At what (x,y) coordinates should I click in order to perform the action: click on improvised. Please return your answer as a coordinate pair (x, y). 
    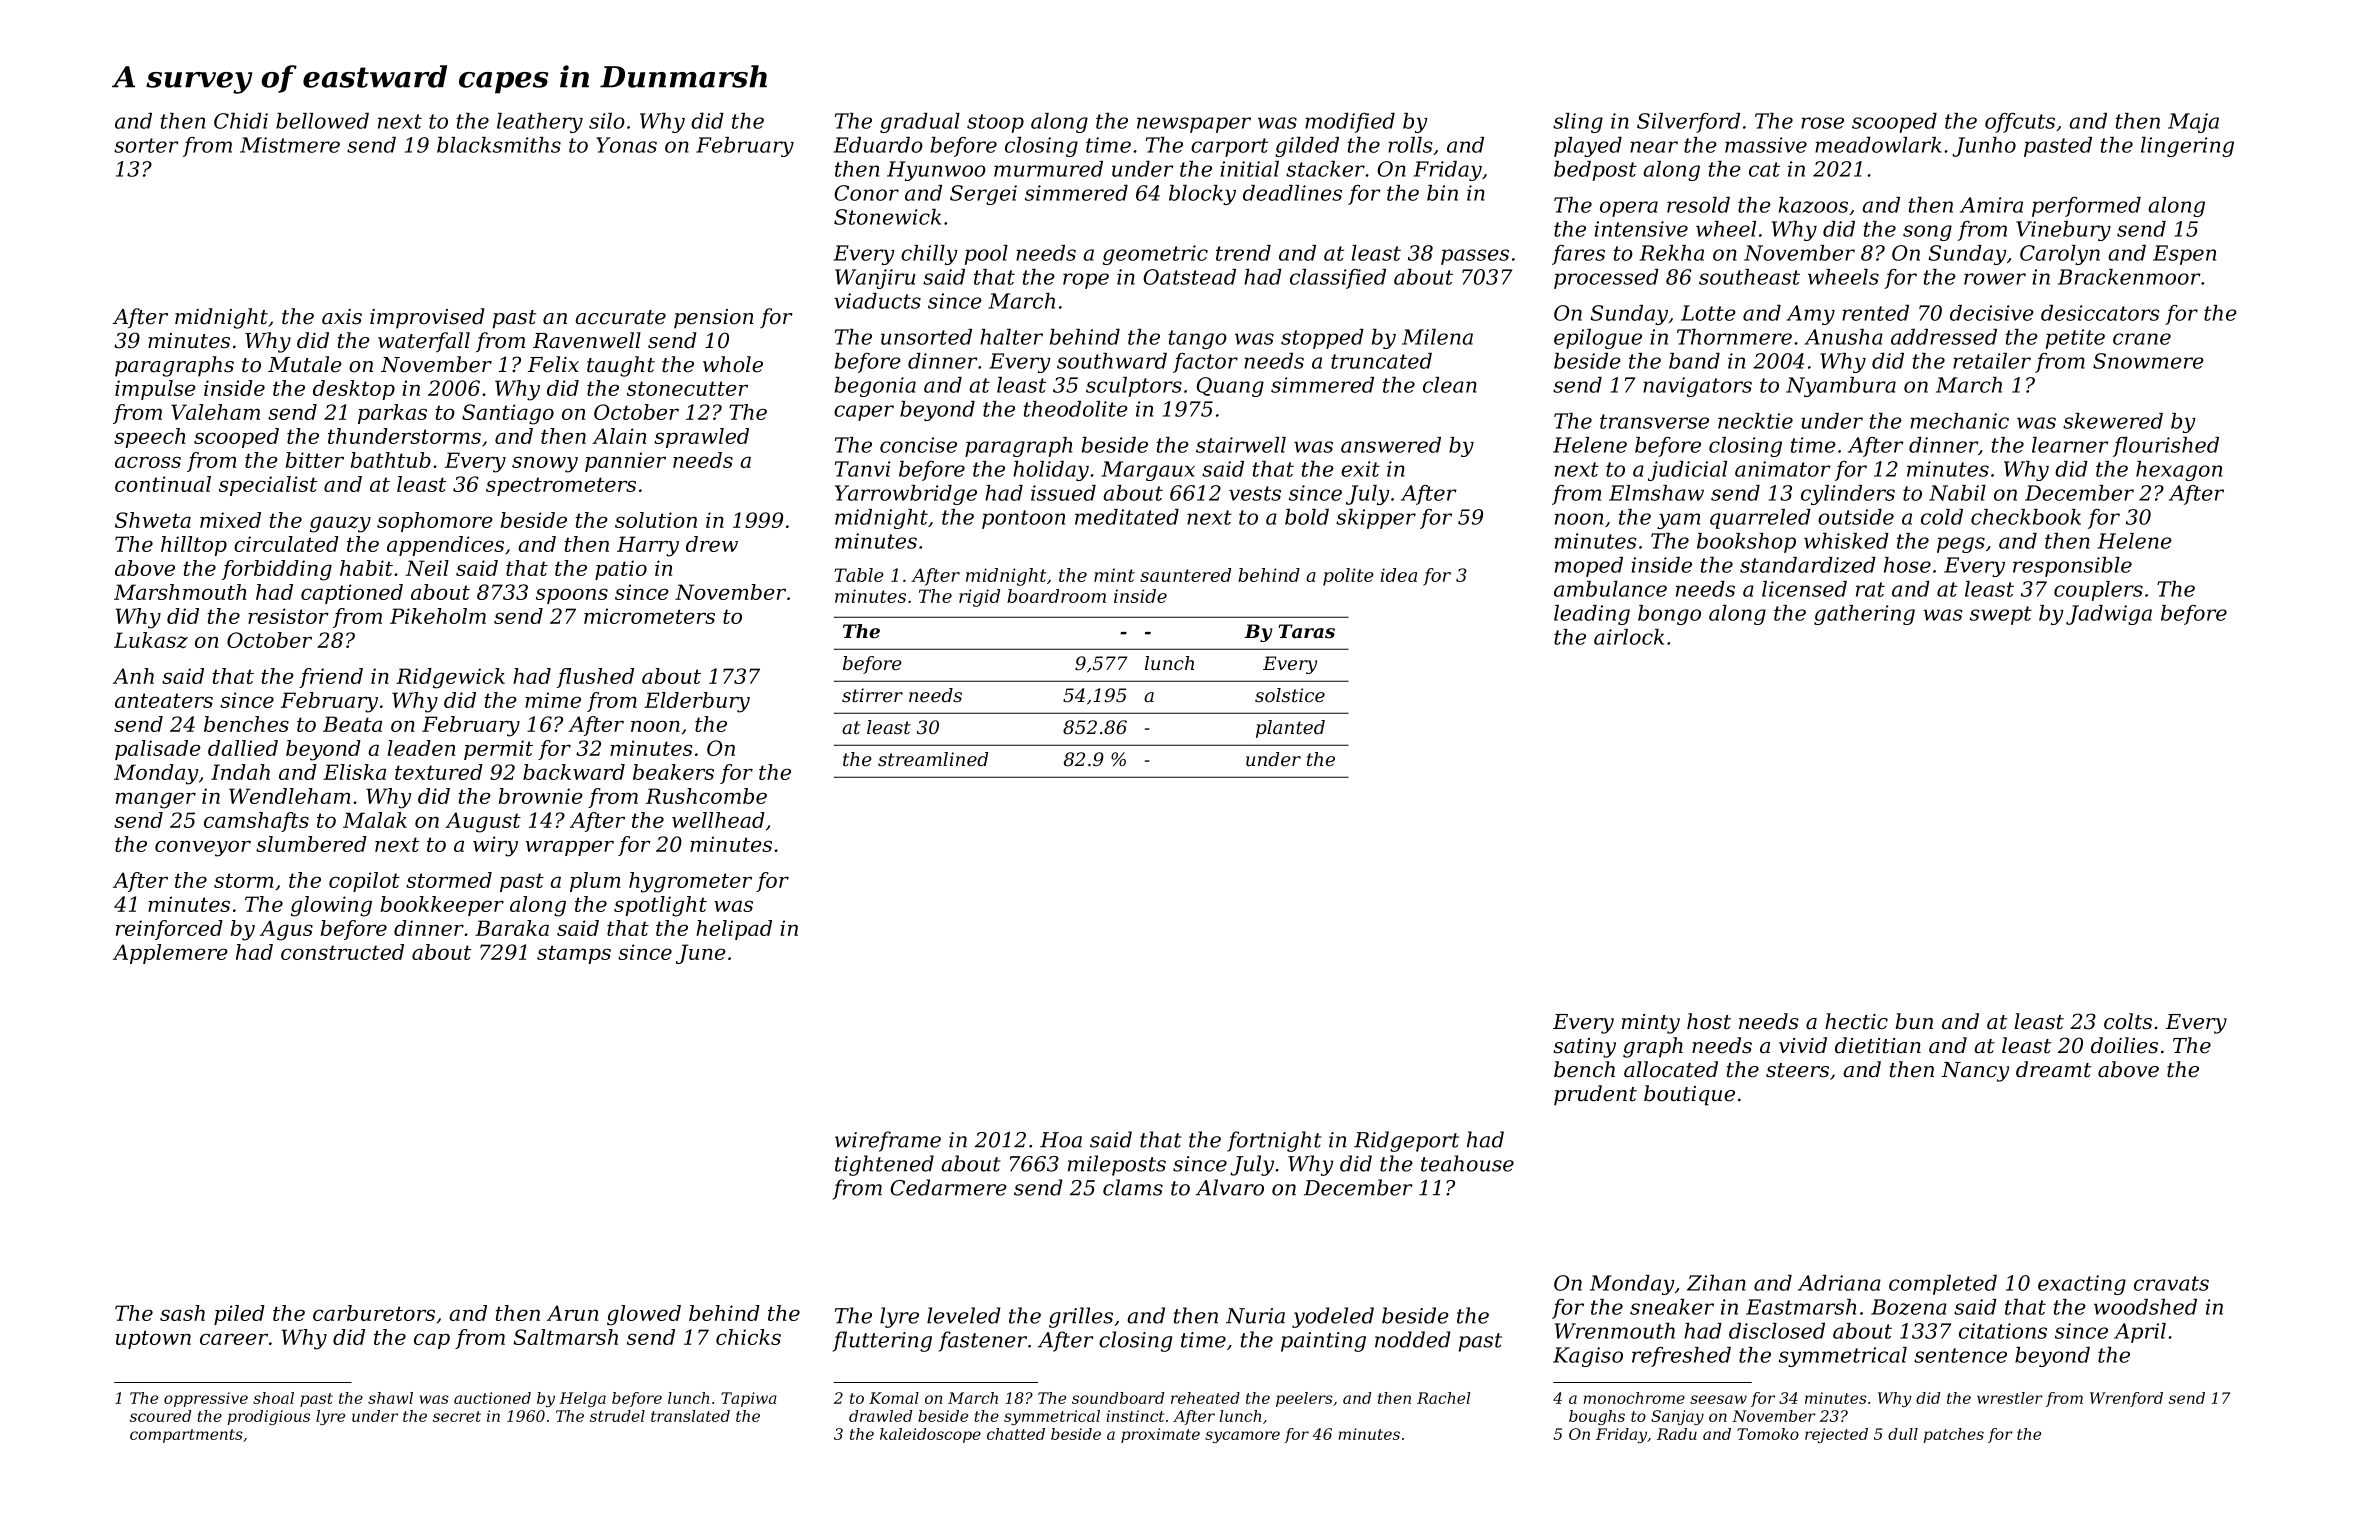
    Looking at the image, I should click on (427, 318).
